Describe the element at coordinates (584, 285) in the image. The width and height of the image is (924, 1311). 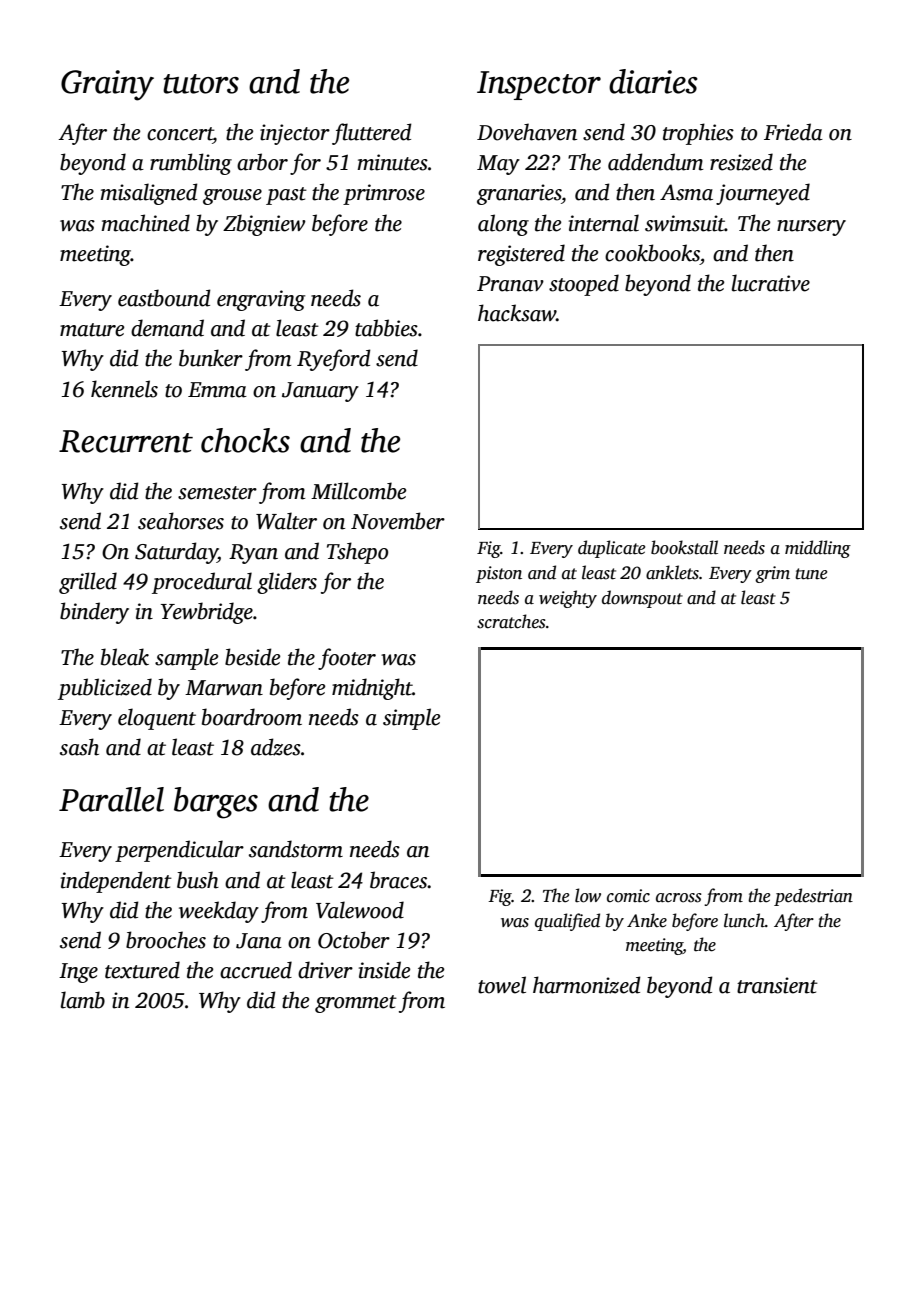
I see `stooped` at that location.
